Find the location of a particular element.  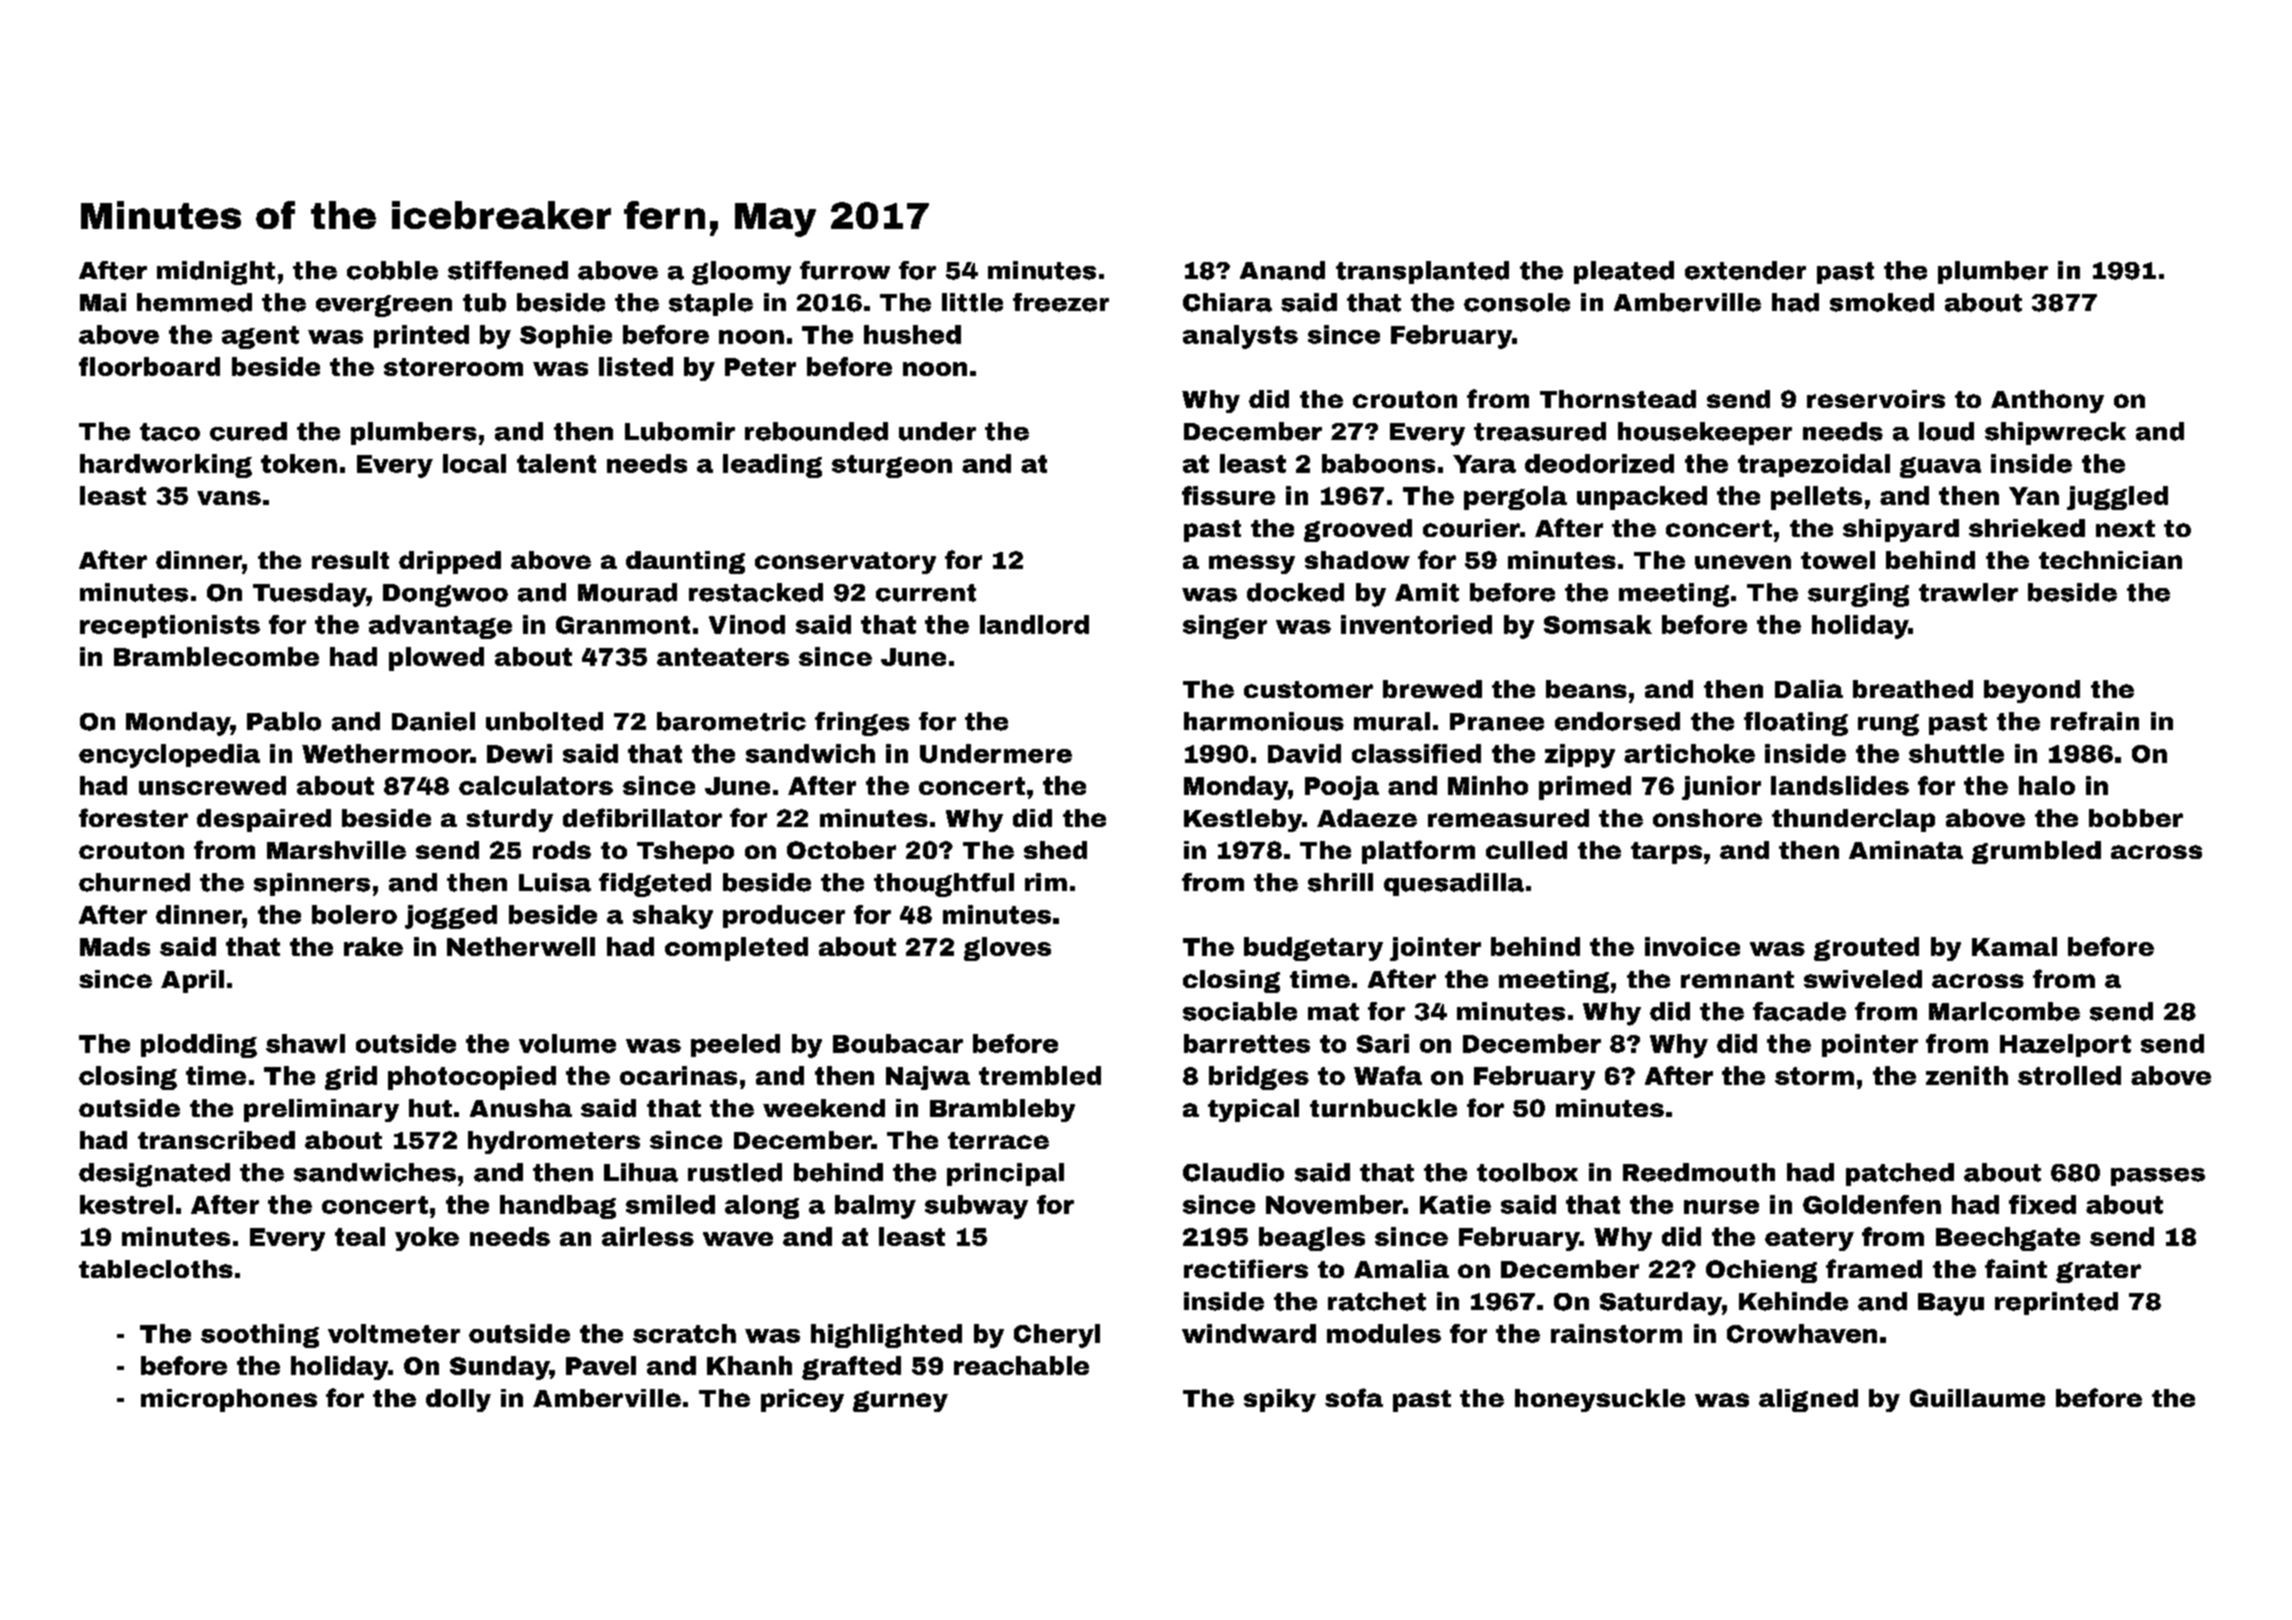

strolled is located at coordinates (2069, 1075).
